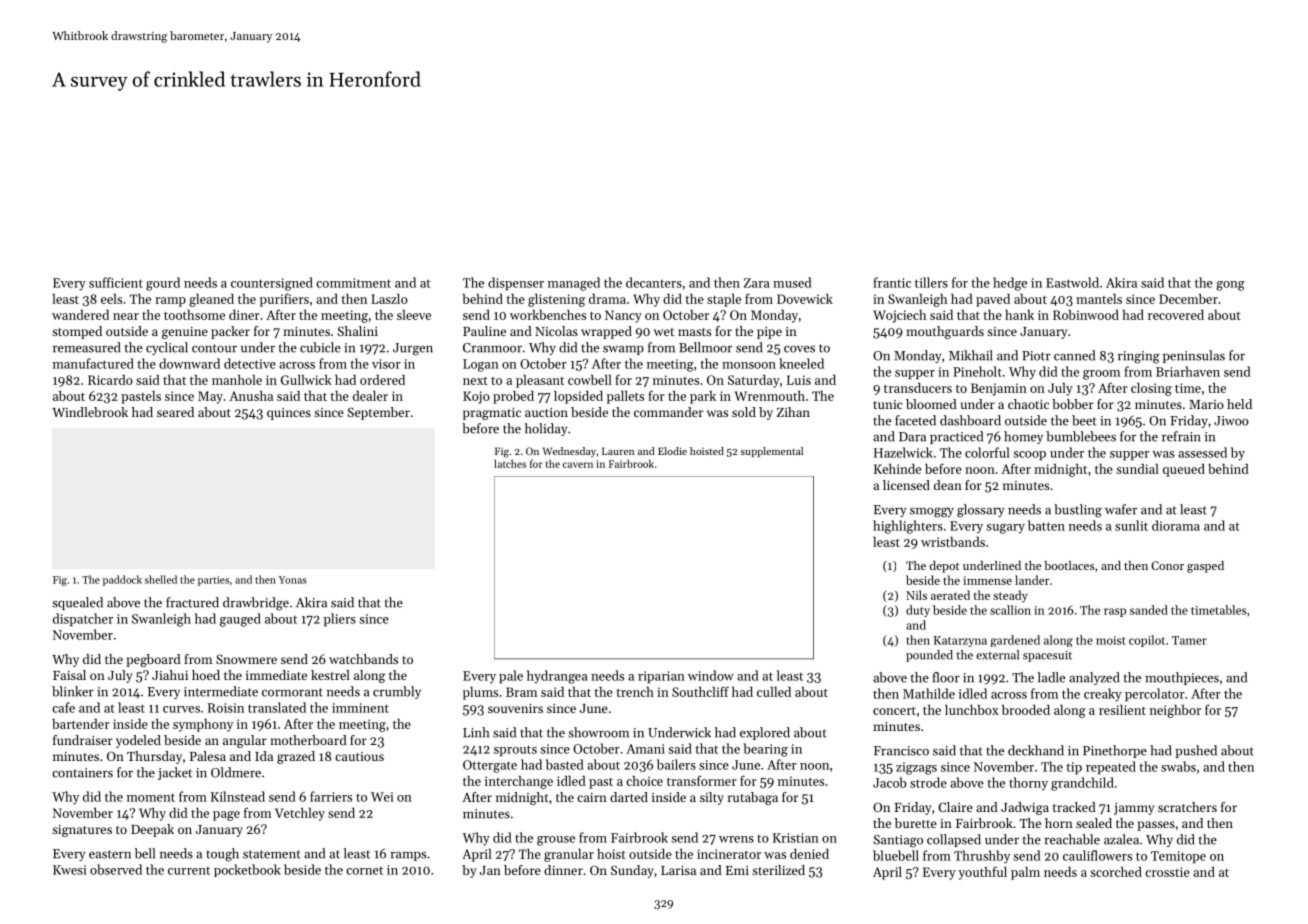 The width and height of the document is (1308, 924). I want to click on bobber, so click(1073, 404).
